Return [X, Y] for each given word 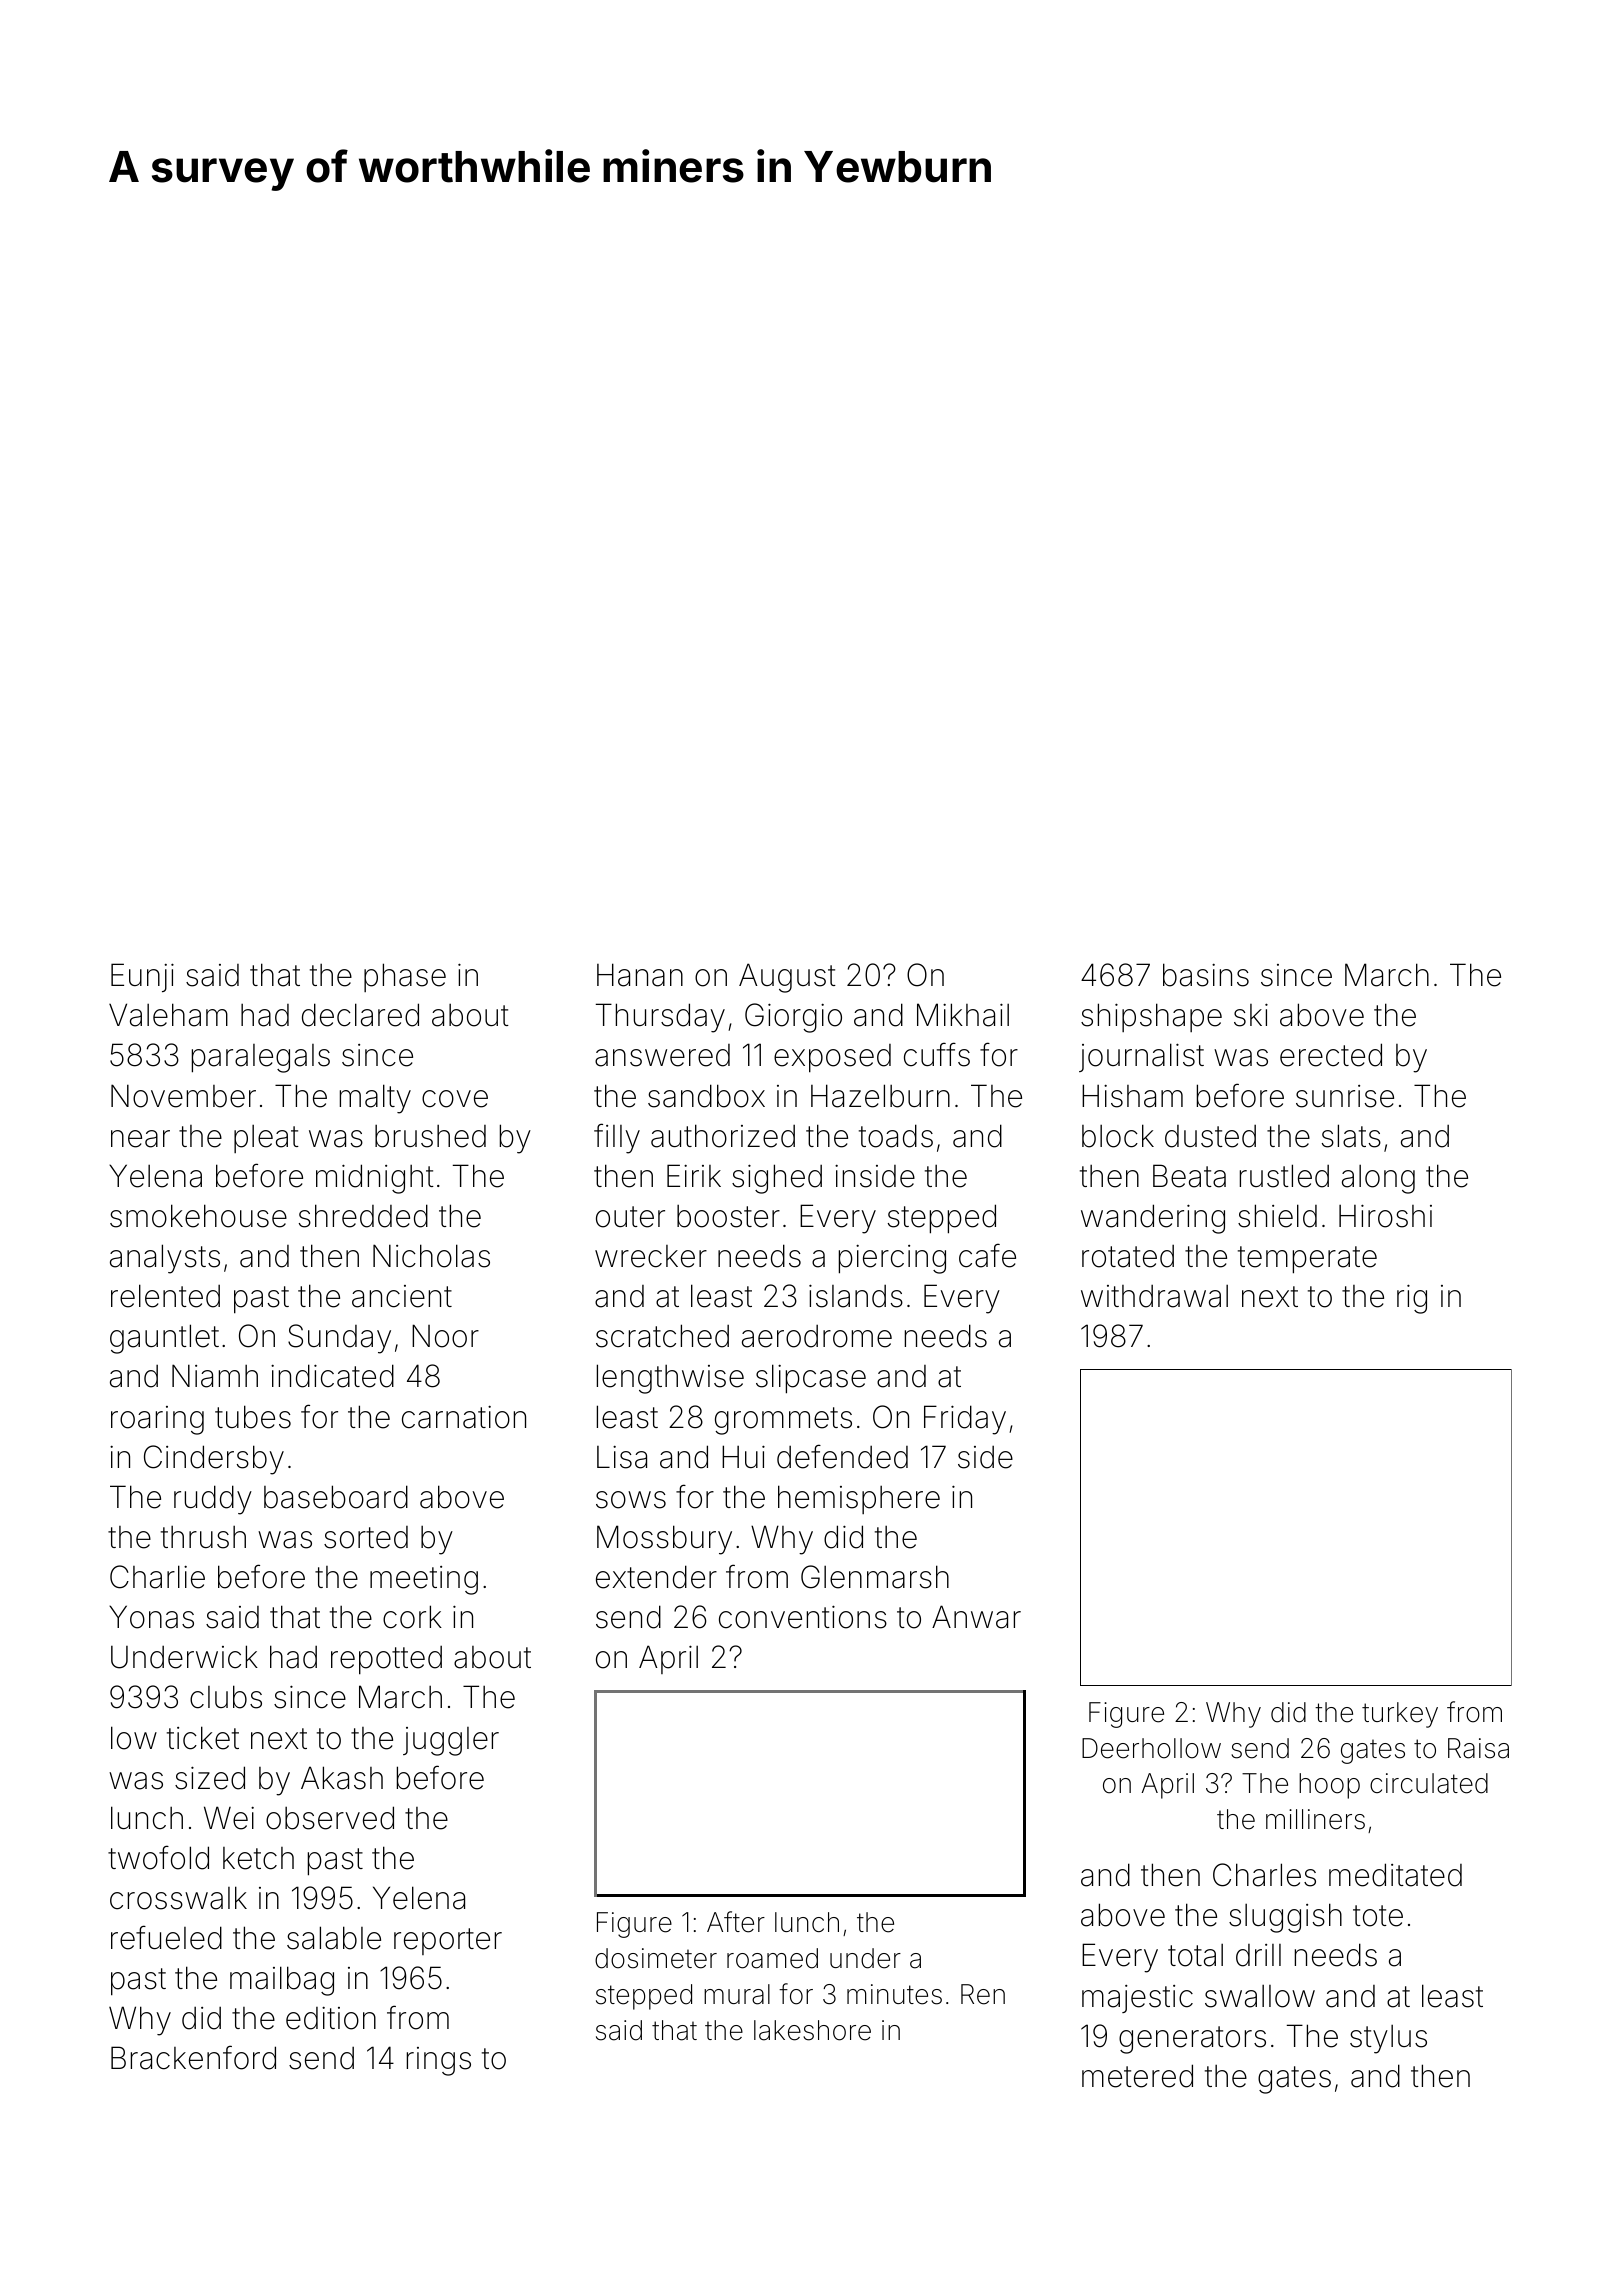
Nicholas [431, 1256]
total [1195, 1955]
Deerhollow [1151, 1748]
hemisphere [859, 1499]
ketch [258, 1858]
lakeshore [812, 2030]
